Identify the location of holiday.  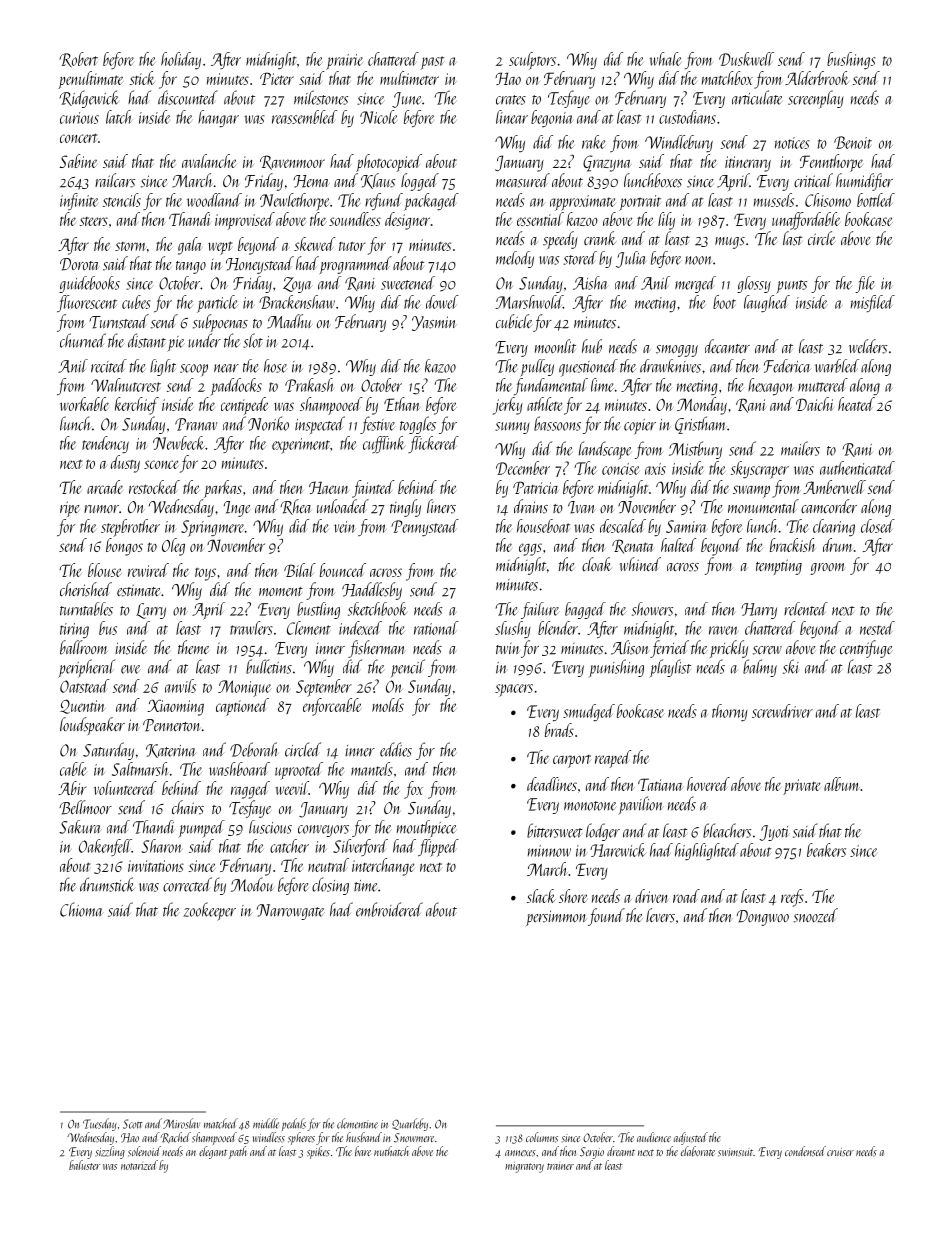
(181, 60).
